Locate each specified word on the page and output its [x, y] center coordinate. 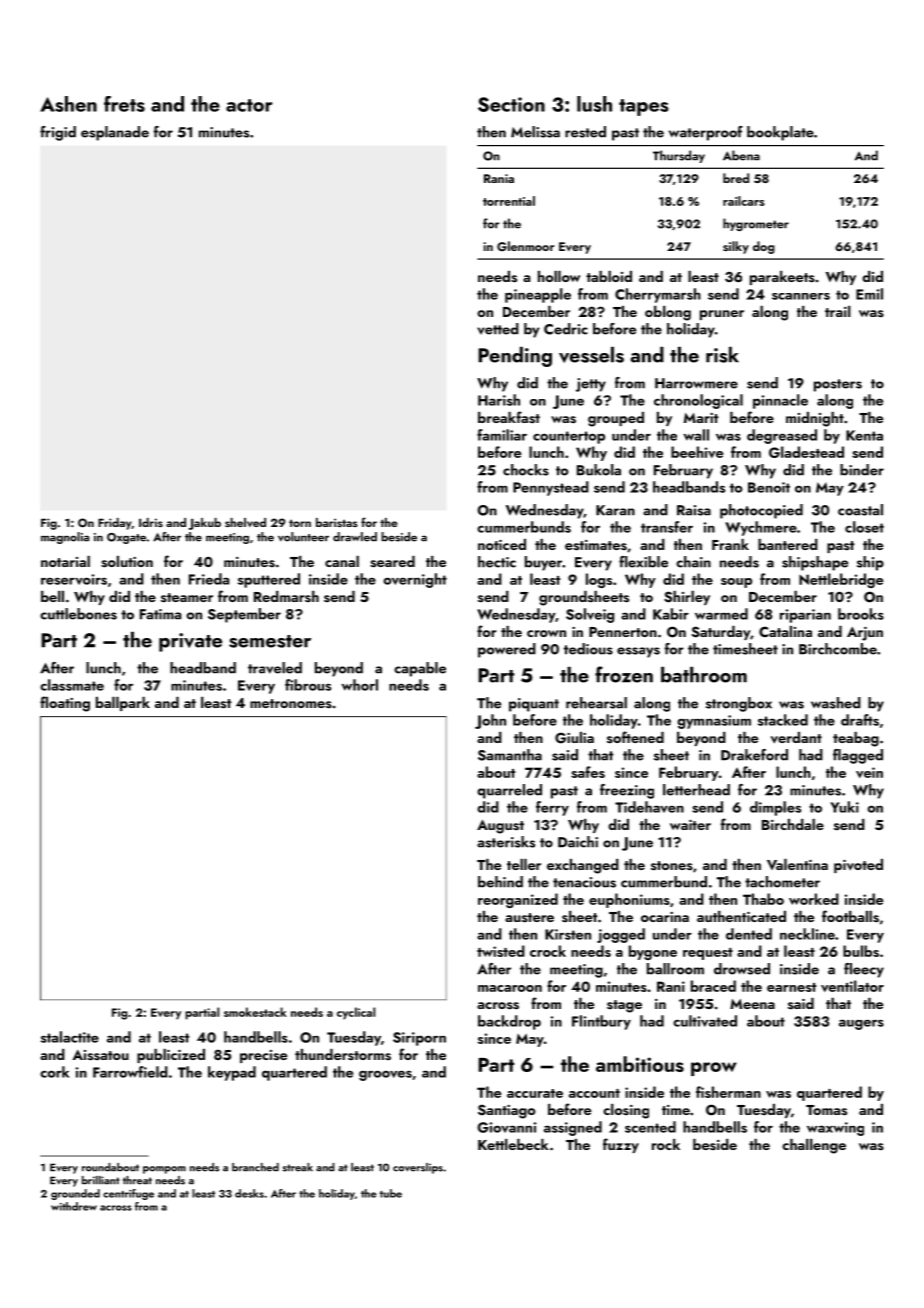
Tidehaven [649, 807]
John [490, 721]
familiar [502, 435]
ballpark [123, 704]
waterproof [706, 133]
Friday [115, 524]
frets [124, 104]
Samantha [510, 755]
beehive [697, 452]
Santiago [506, 1111]
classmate [72, 685]
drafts [860, 720]
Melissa [535, 132]
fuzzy [621, 1145]
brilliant [101, 1180]
